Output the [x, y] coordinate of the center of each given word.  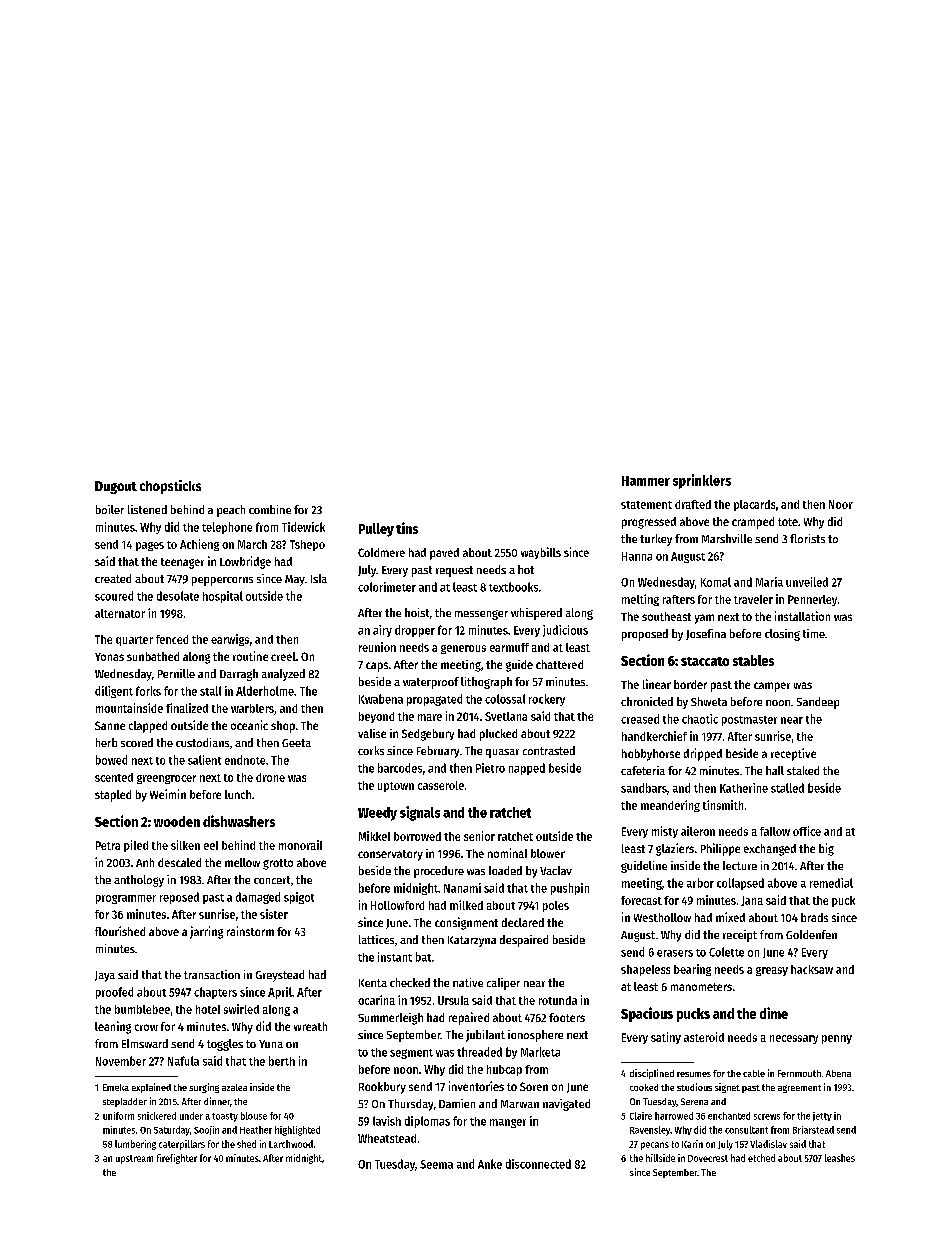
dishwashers [239, 821]
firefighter [177, 1159]
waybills [541, 553]
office [807, 831]
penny [837, 1039]
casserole [441, 785]
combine [270, 509]
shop [283, 727]
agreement [799, 1089]
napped [527, 769]
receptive [793, 754]
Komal [716, 582]
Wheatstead [387, 1138]
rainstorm [250, 931]
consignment [466, 923]
